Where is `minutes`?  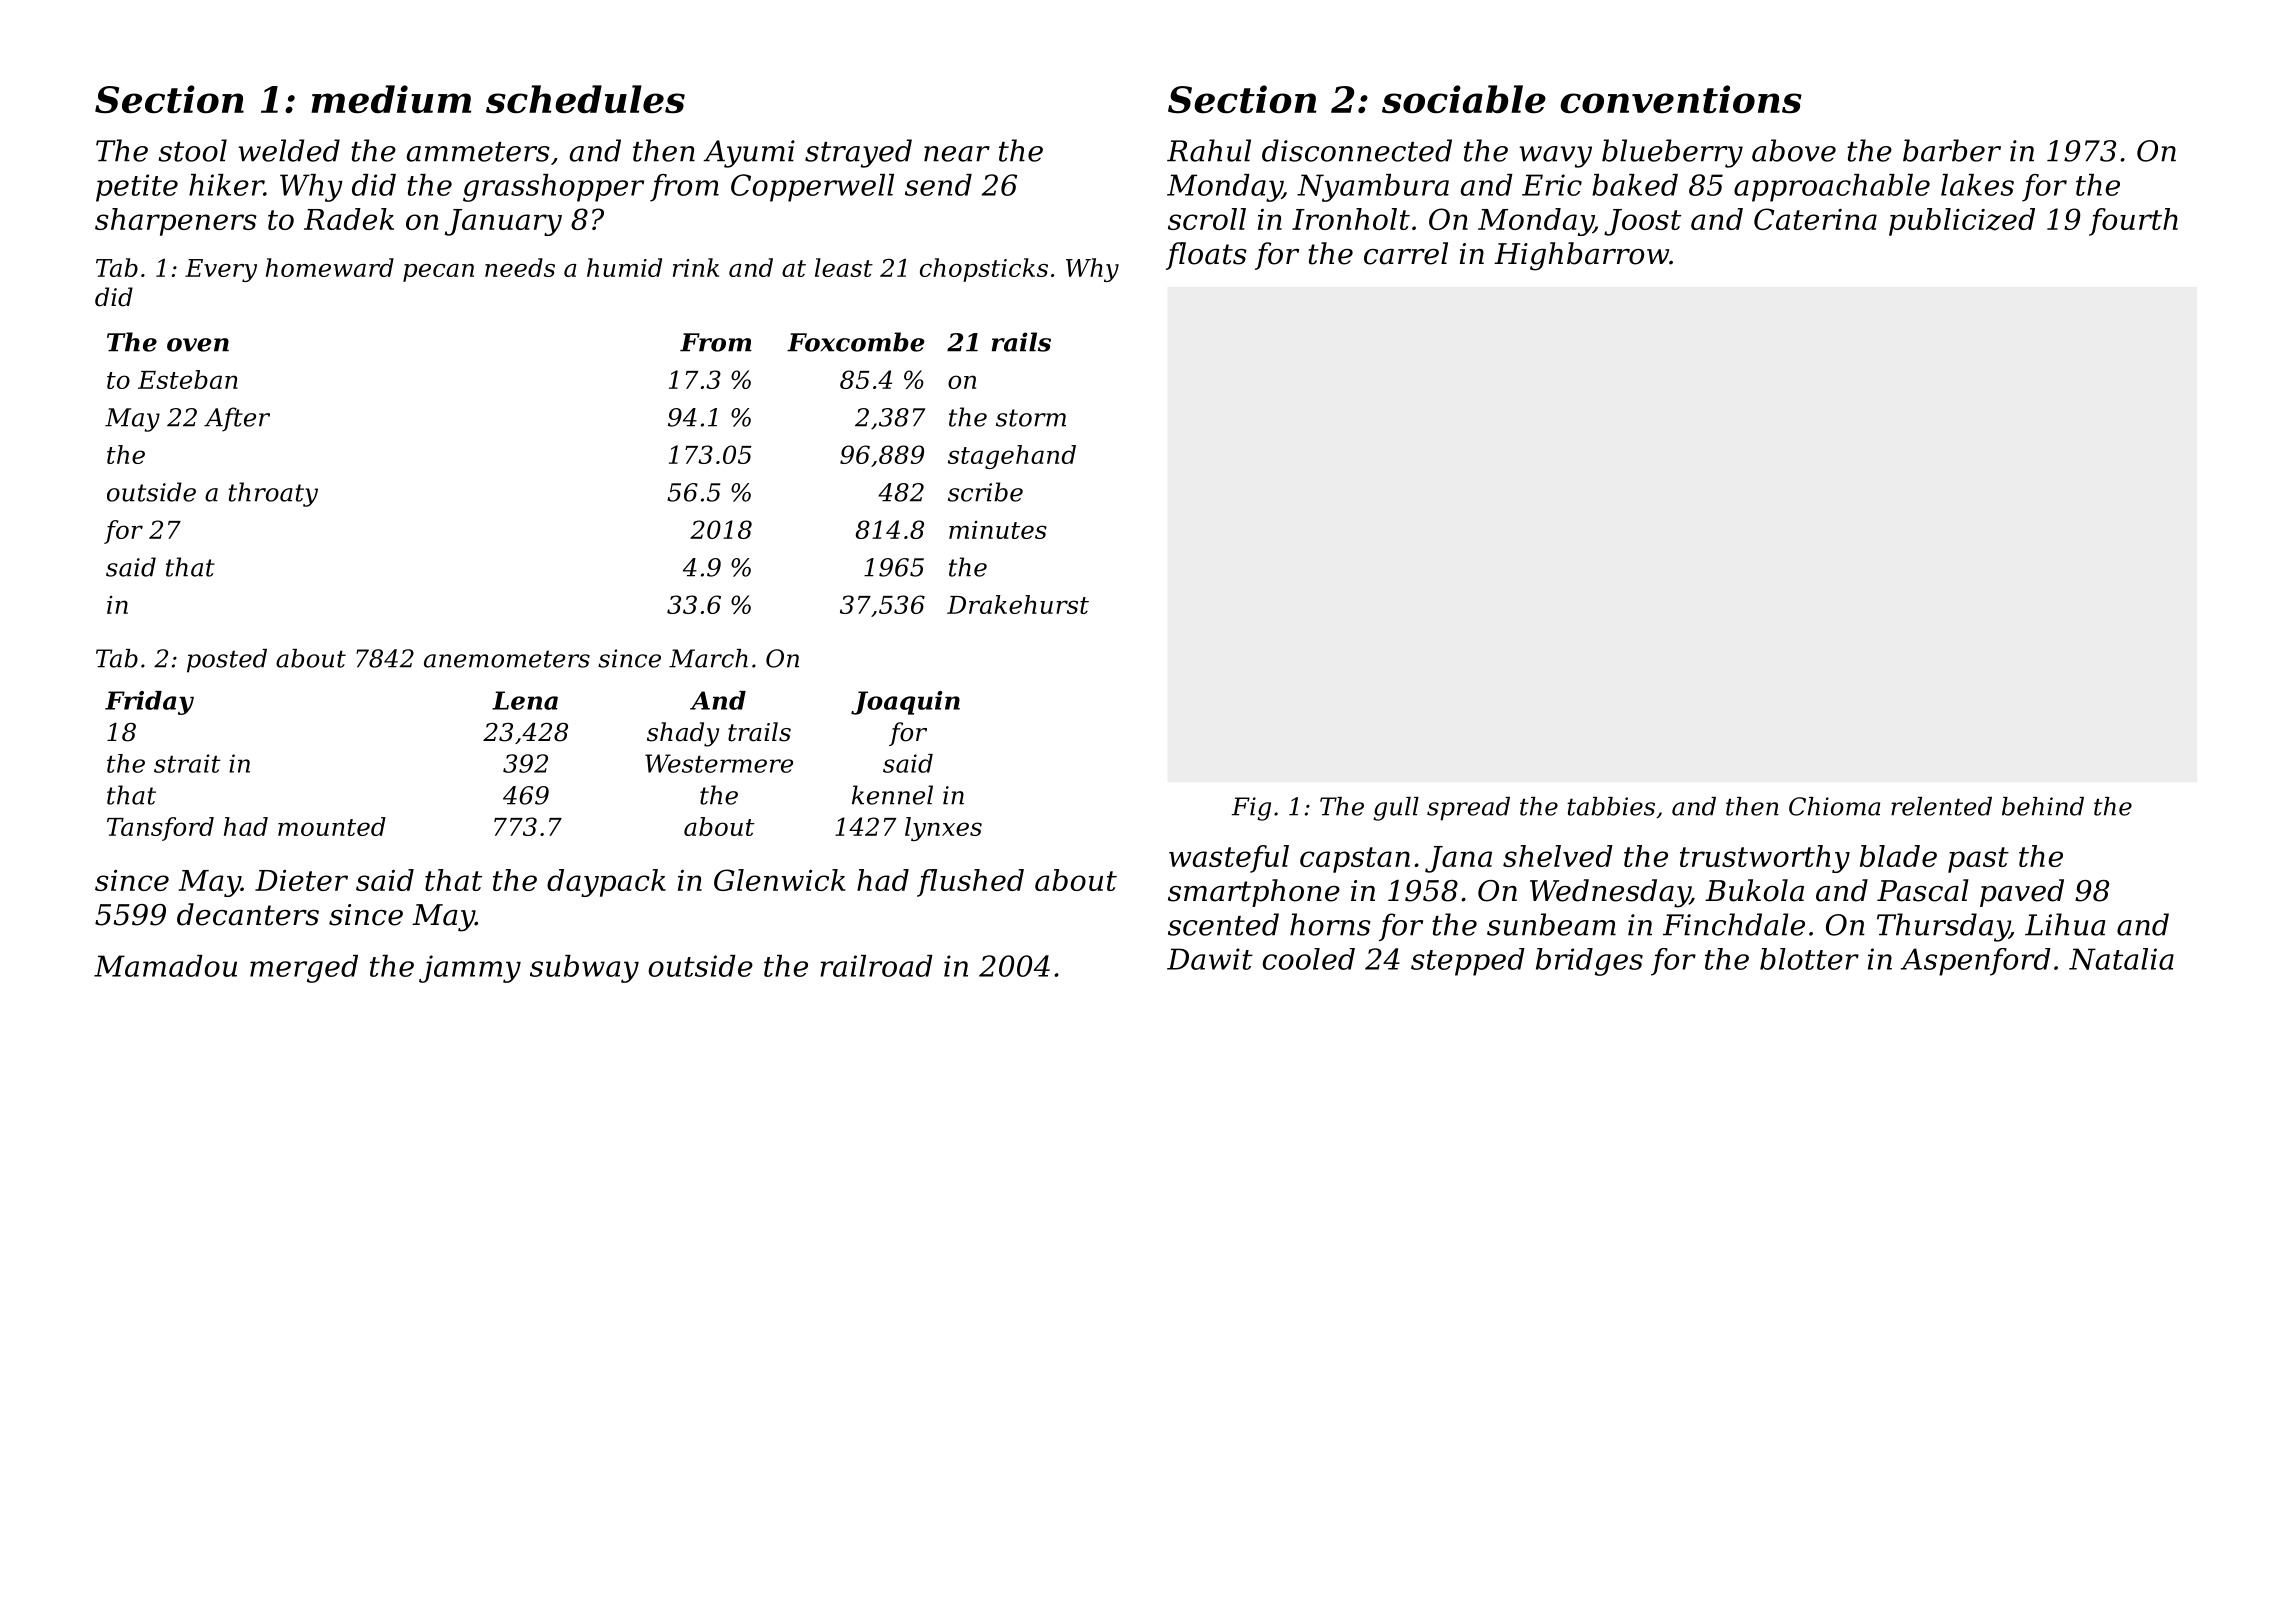 minutes is located at coordinates (998, 530).
